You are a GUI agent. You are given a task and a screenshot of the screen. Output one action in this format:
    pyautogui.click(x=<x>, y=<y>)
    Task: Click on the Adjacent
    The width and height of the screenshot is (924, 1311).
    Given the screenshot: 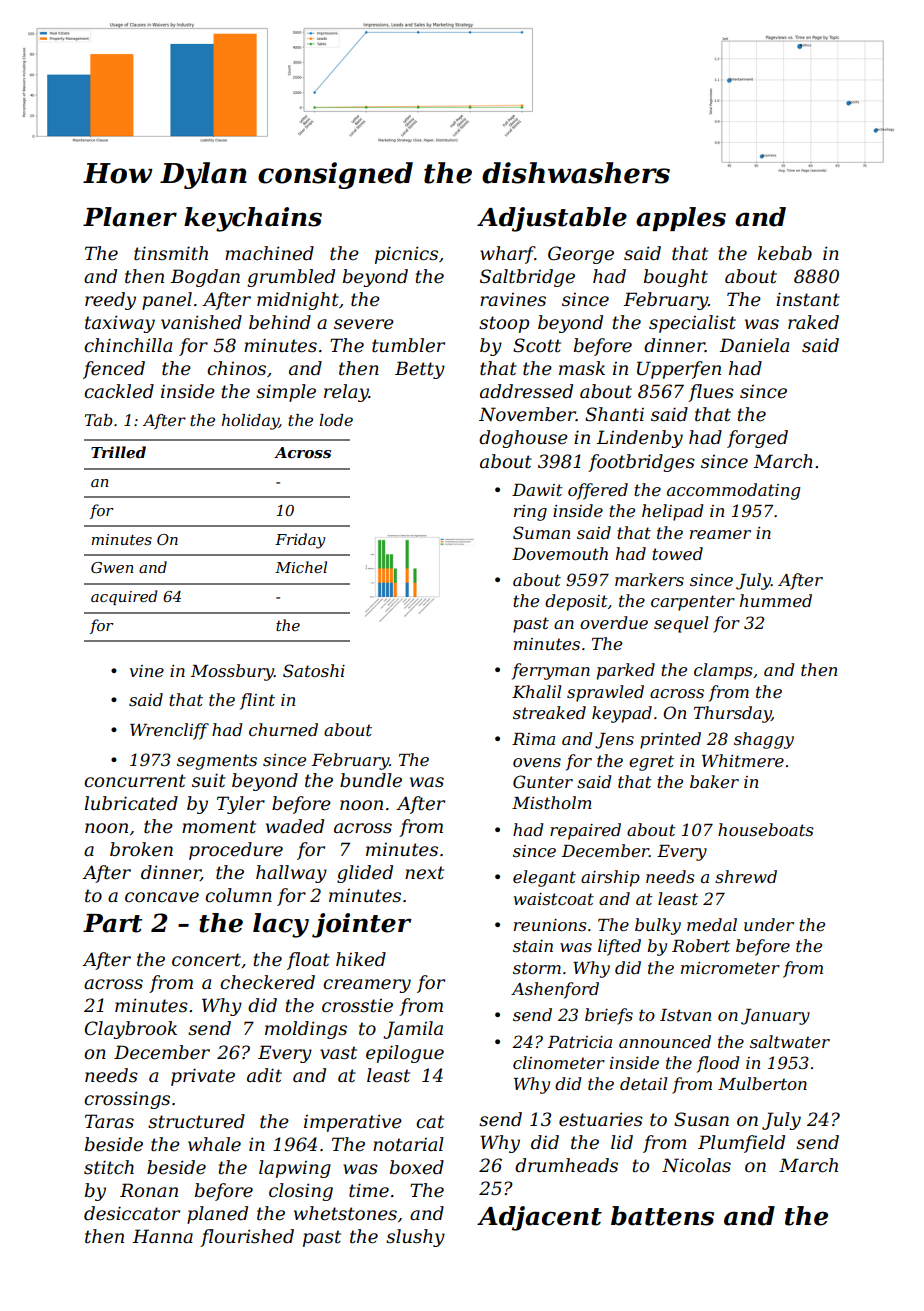 What is the action you would take?
    pyautogui.click(x=539, y=1218)
